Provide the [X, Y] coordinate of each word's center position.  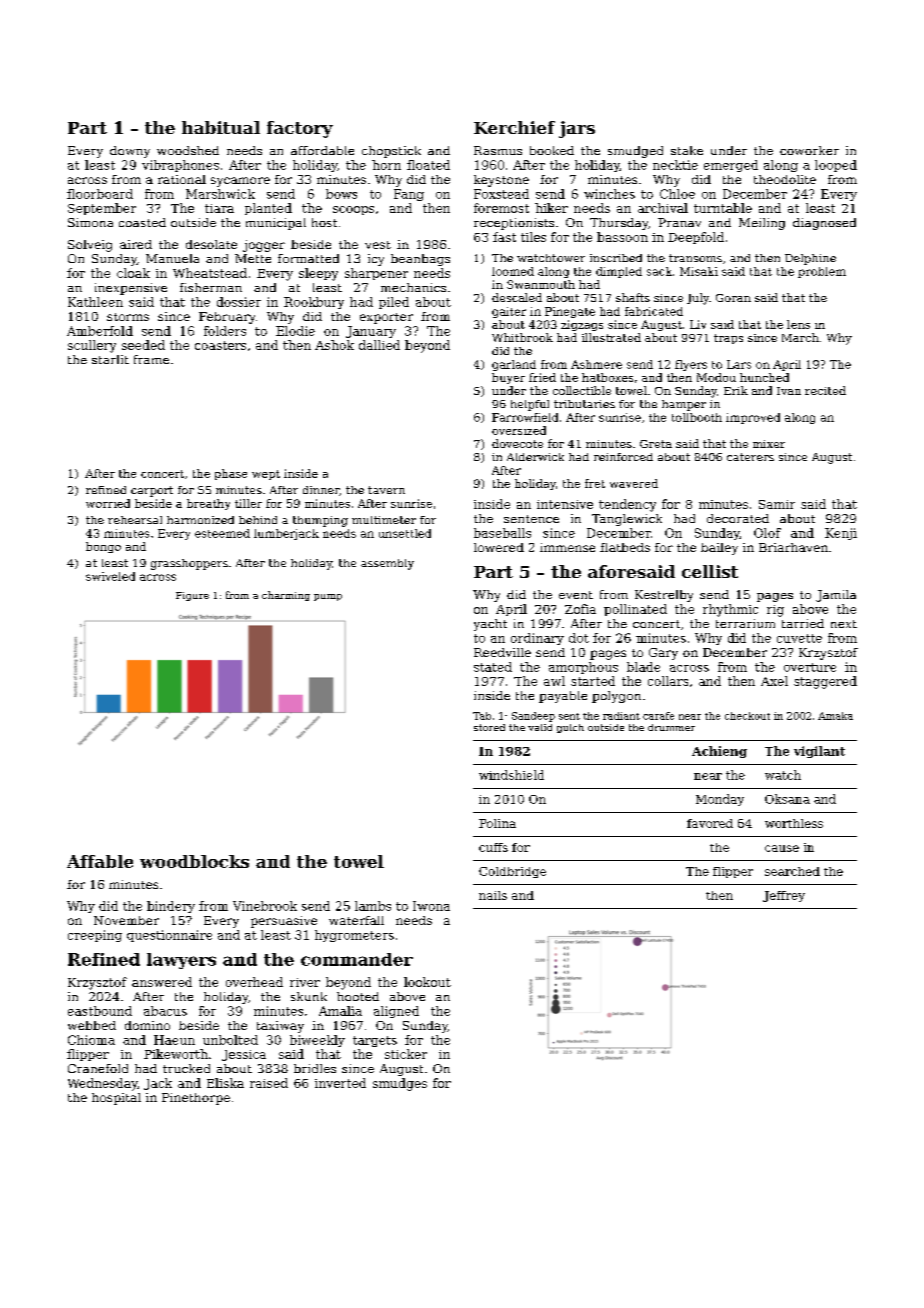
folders [225, 331]
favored [710, 823]
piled [394, 303]
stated [493, 667]
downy [130, 152]
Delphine [810, 259]
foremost [501, 208]
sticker [406, 1054]
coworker [809, 150]
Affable [100, 861]
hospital [116, 1099]
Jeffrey [784, 896]
